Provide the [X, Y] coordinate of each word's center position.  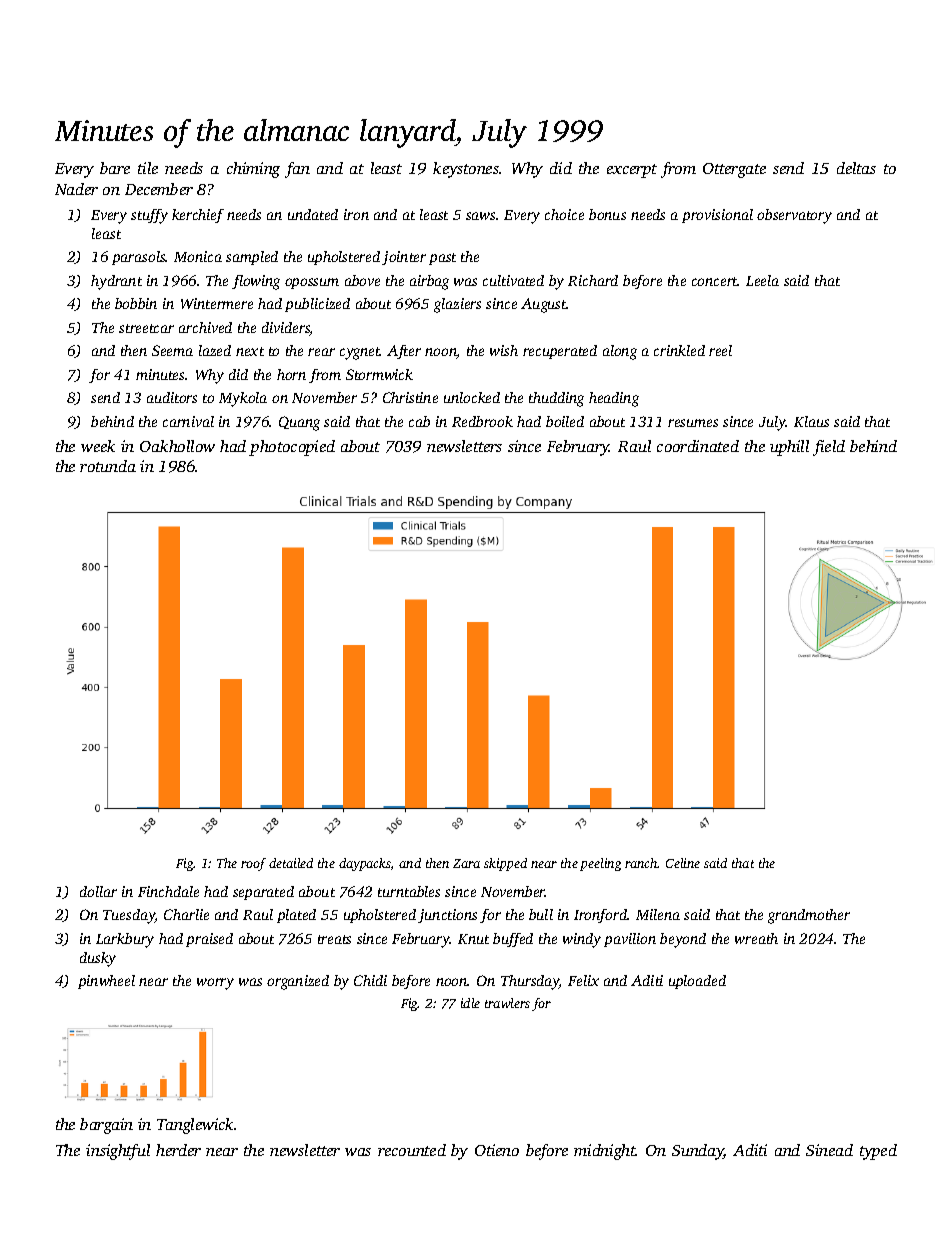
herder [178, 1150]
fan [297, 170]
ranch [641, 863]
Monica [198, 256]
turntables [409, 891]
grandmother [809, 916]
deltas [856, 168]
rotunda [108, 466]
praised [209, 940]
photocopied [292, 448]
